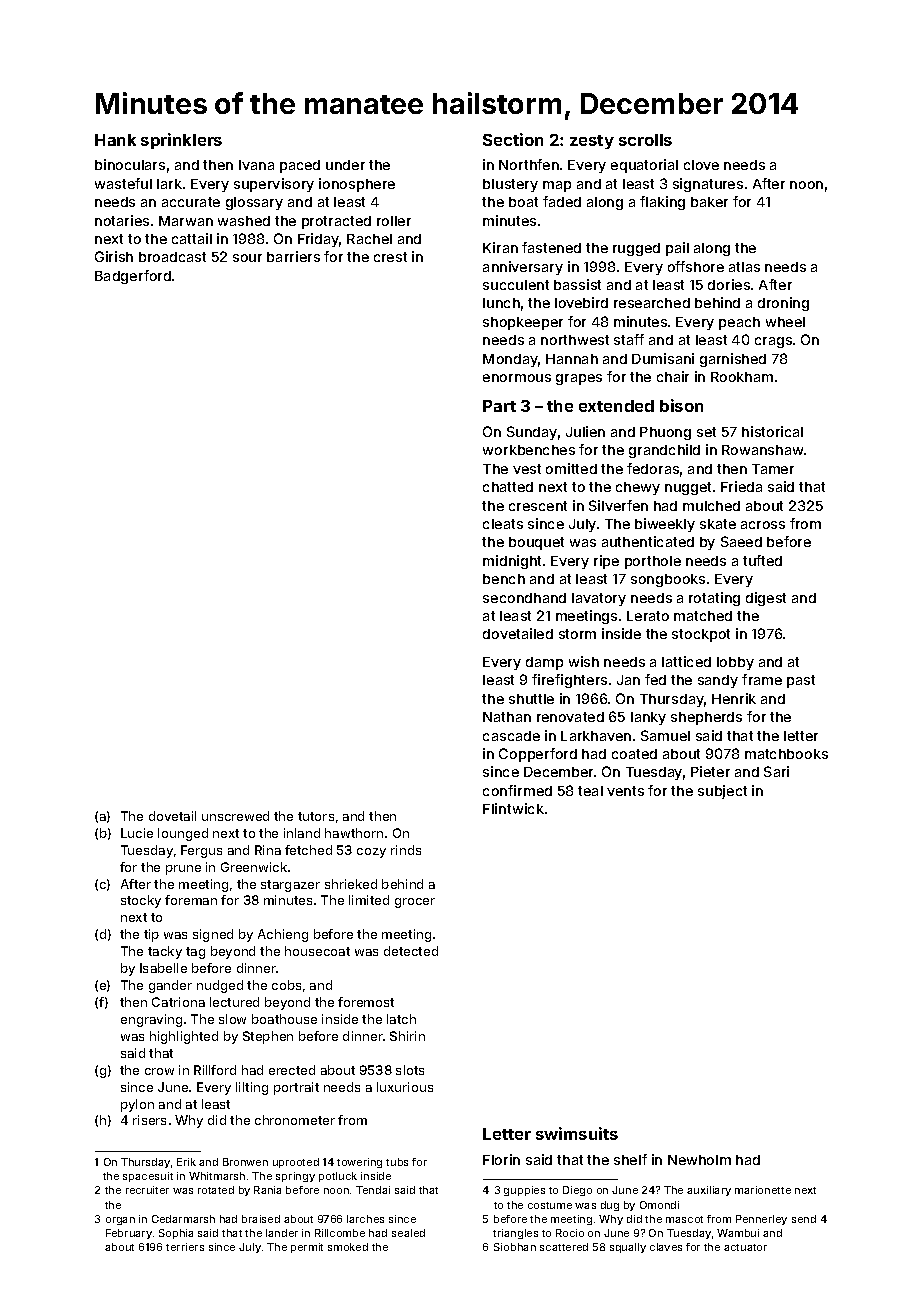 This image has height=1308, width=924. Describe the element at coordinates (773, 469) in the image. I see `Tamer` at that location.
